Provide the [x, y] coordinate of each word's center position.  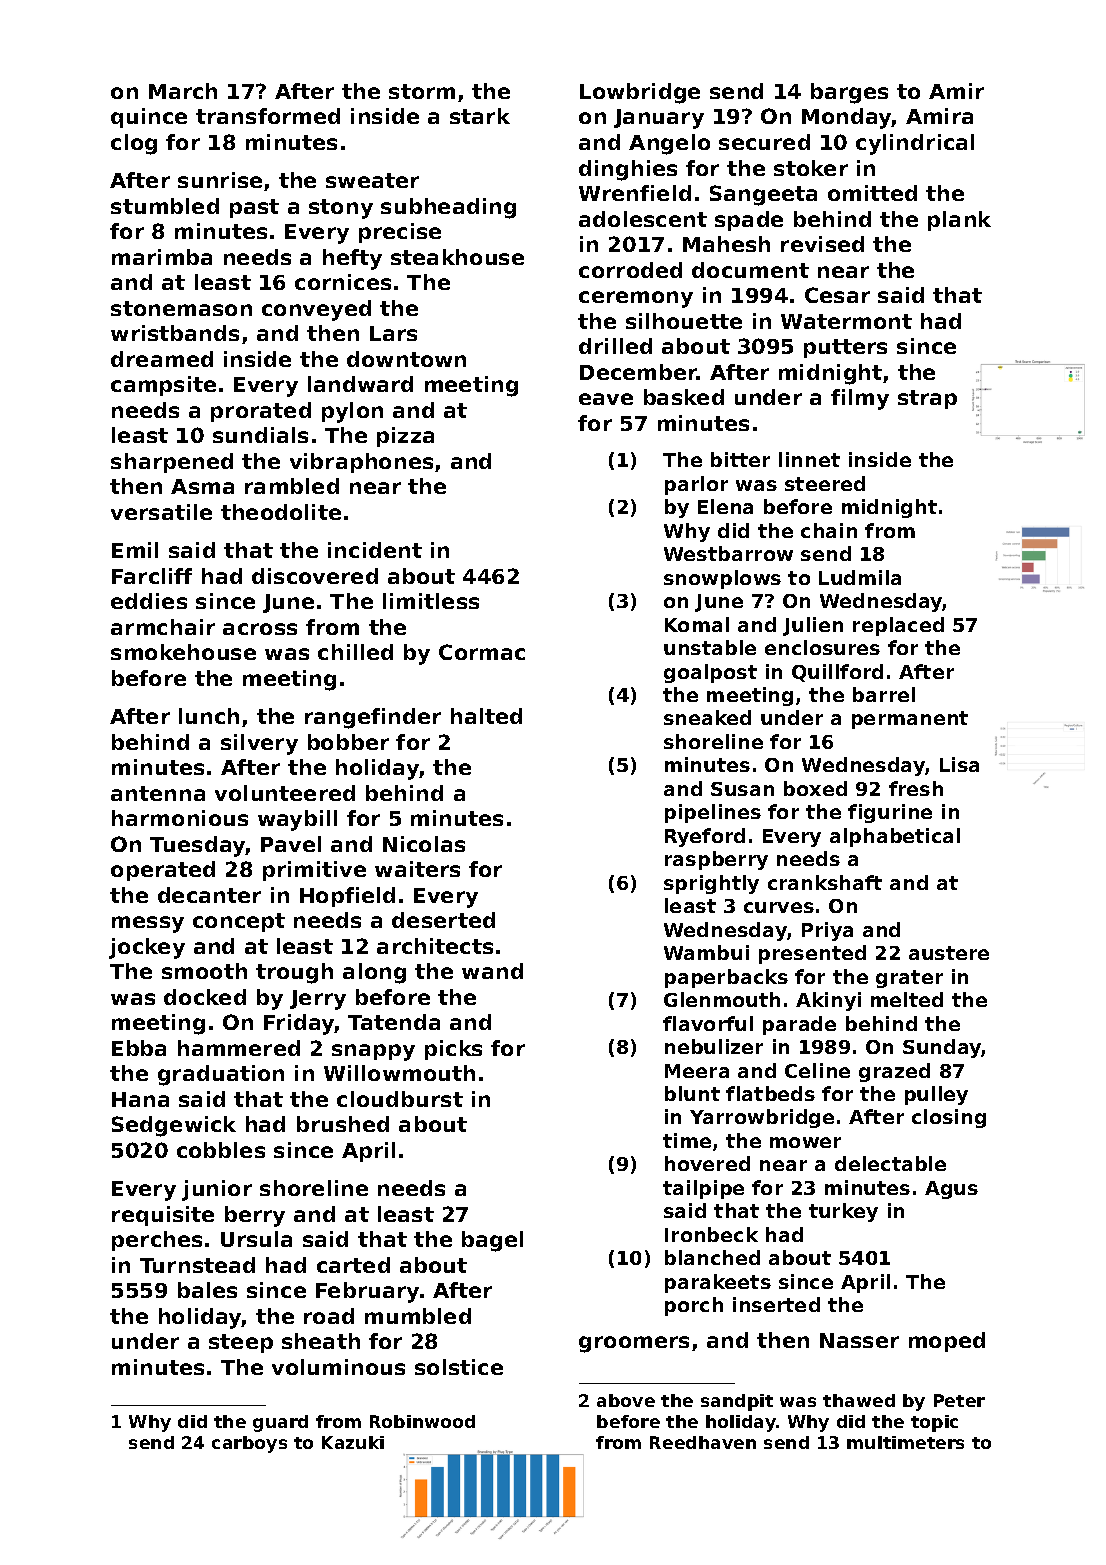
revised [822, 244]
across [260, 629]
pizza [405, 437]
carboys [249, 1444]
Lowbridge [640, 93]
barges [849, 93]
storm [422, 91]
